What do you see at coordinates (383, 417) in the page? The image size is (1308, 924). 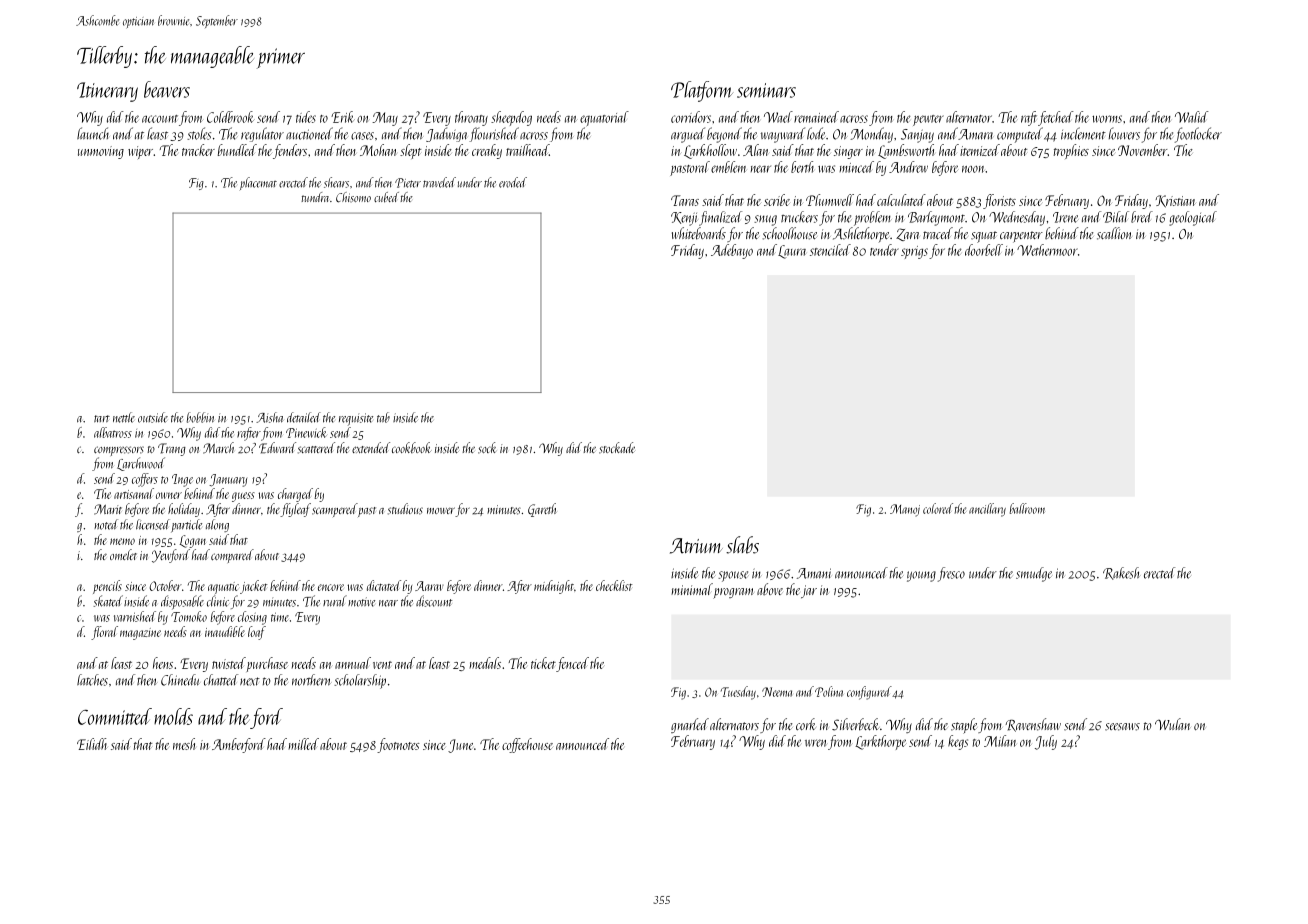 I see `tab` at bounding box center [383, 417].
